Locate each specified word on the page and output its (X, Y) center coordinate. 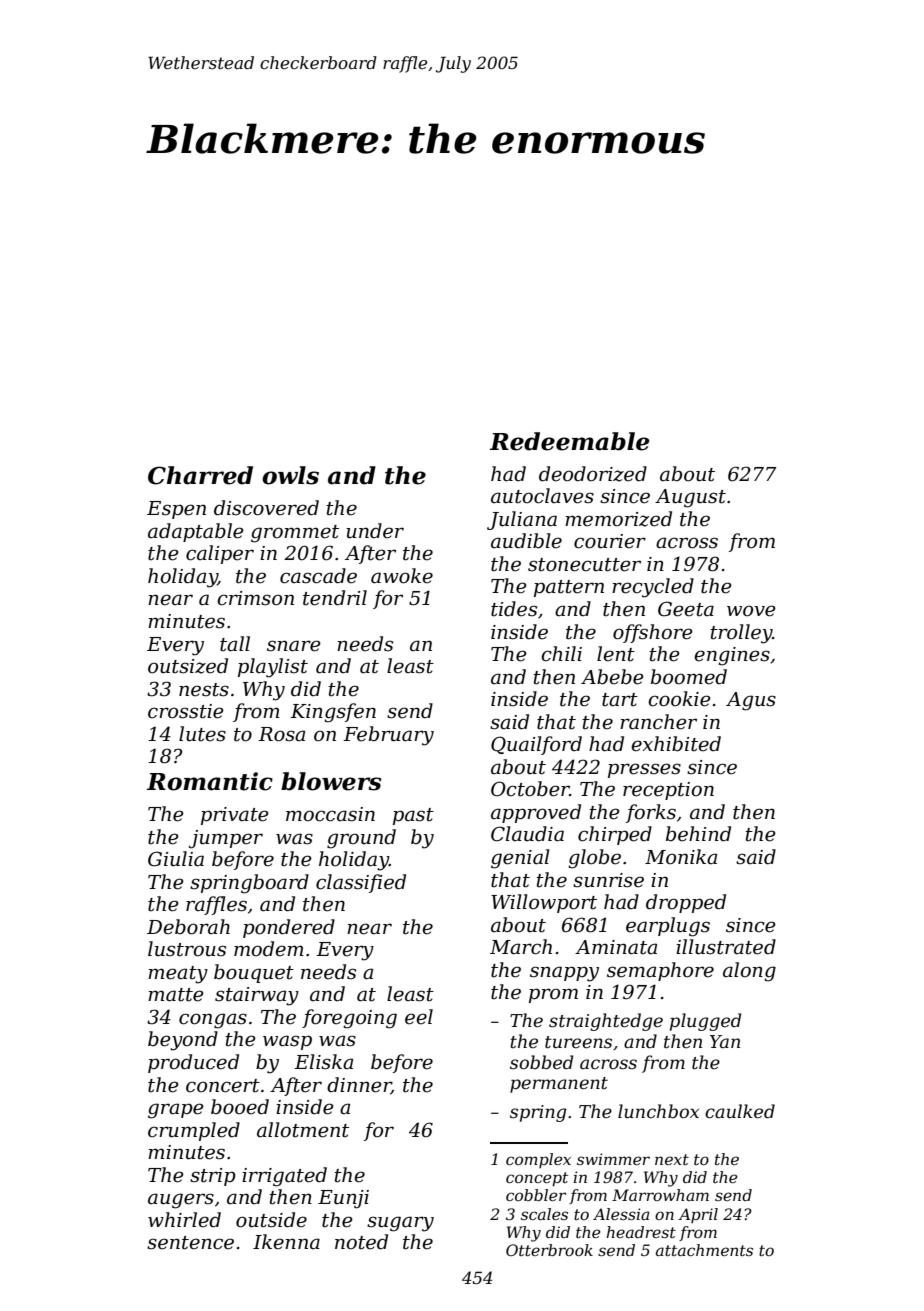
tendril (335, 598)
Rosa (281, 734)
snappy (564, 974)
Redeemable (569, 441)
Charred (200, 475)
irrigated (284, 1177)
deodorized (593, 474)
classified (361, 883)
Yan (725, 1041)
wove (751, 611)
